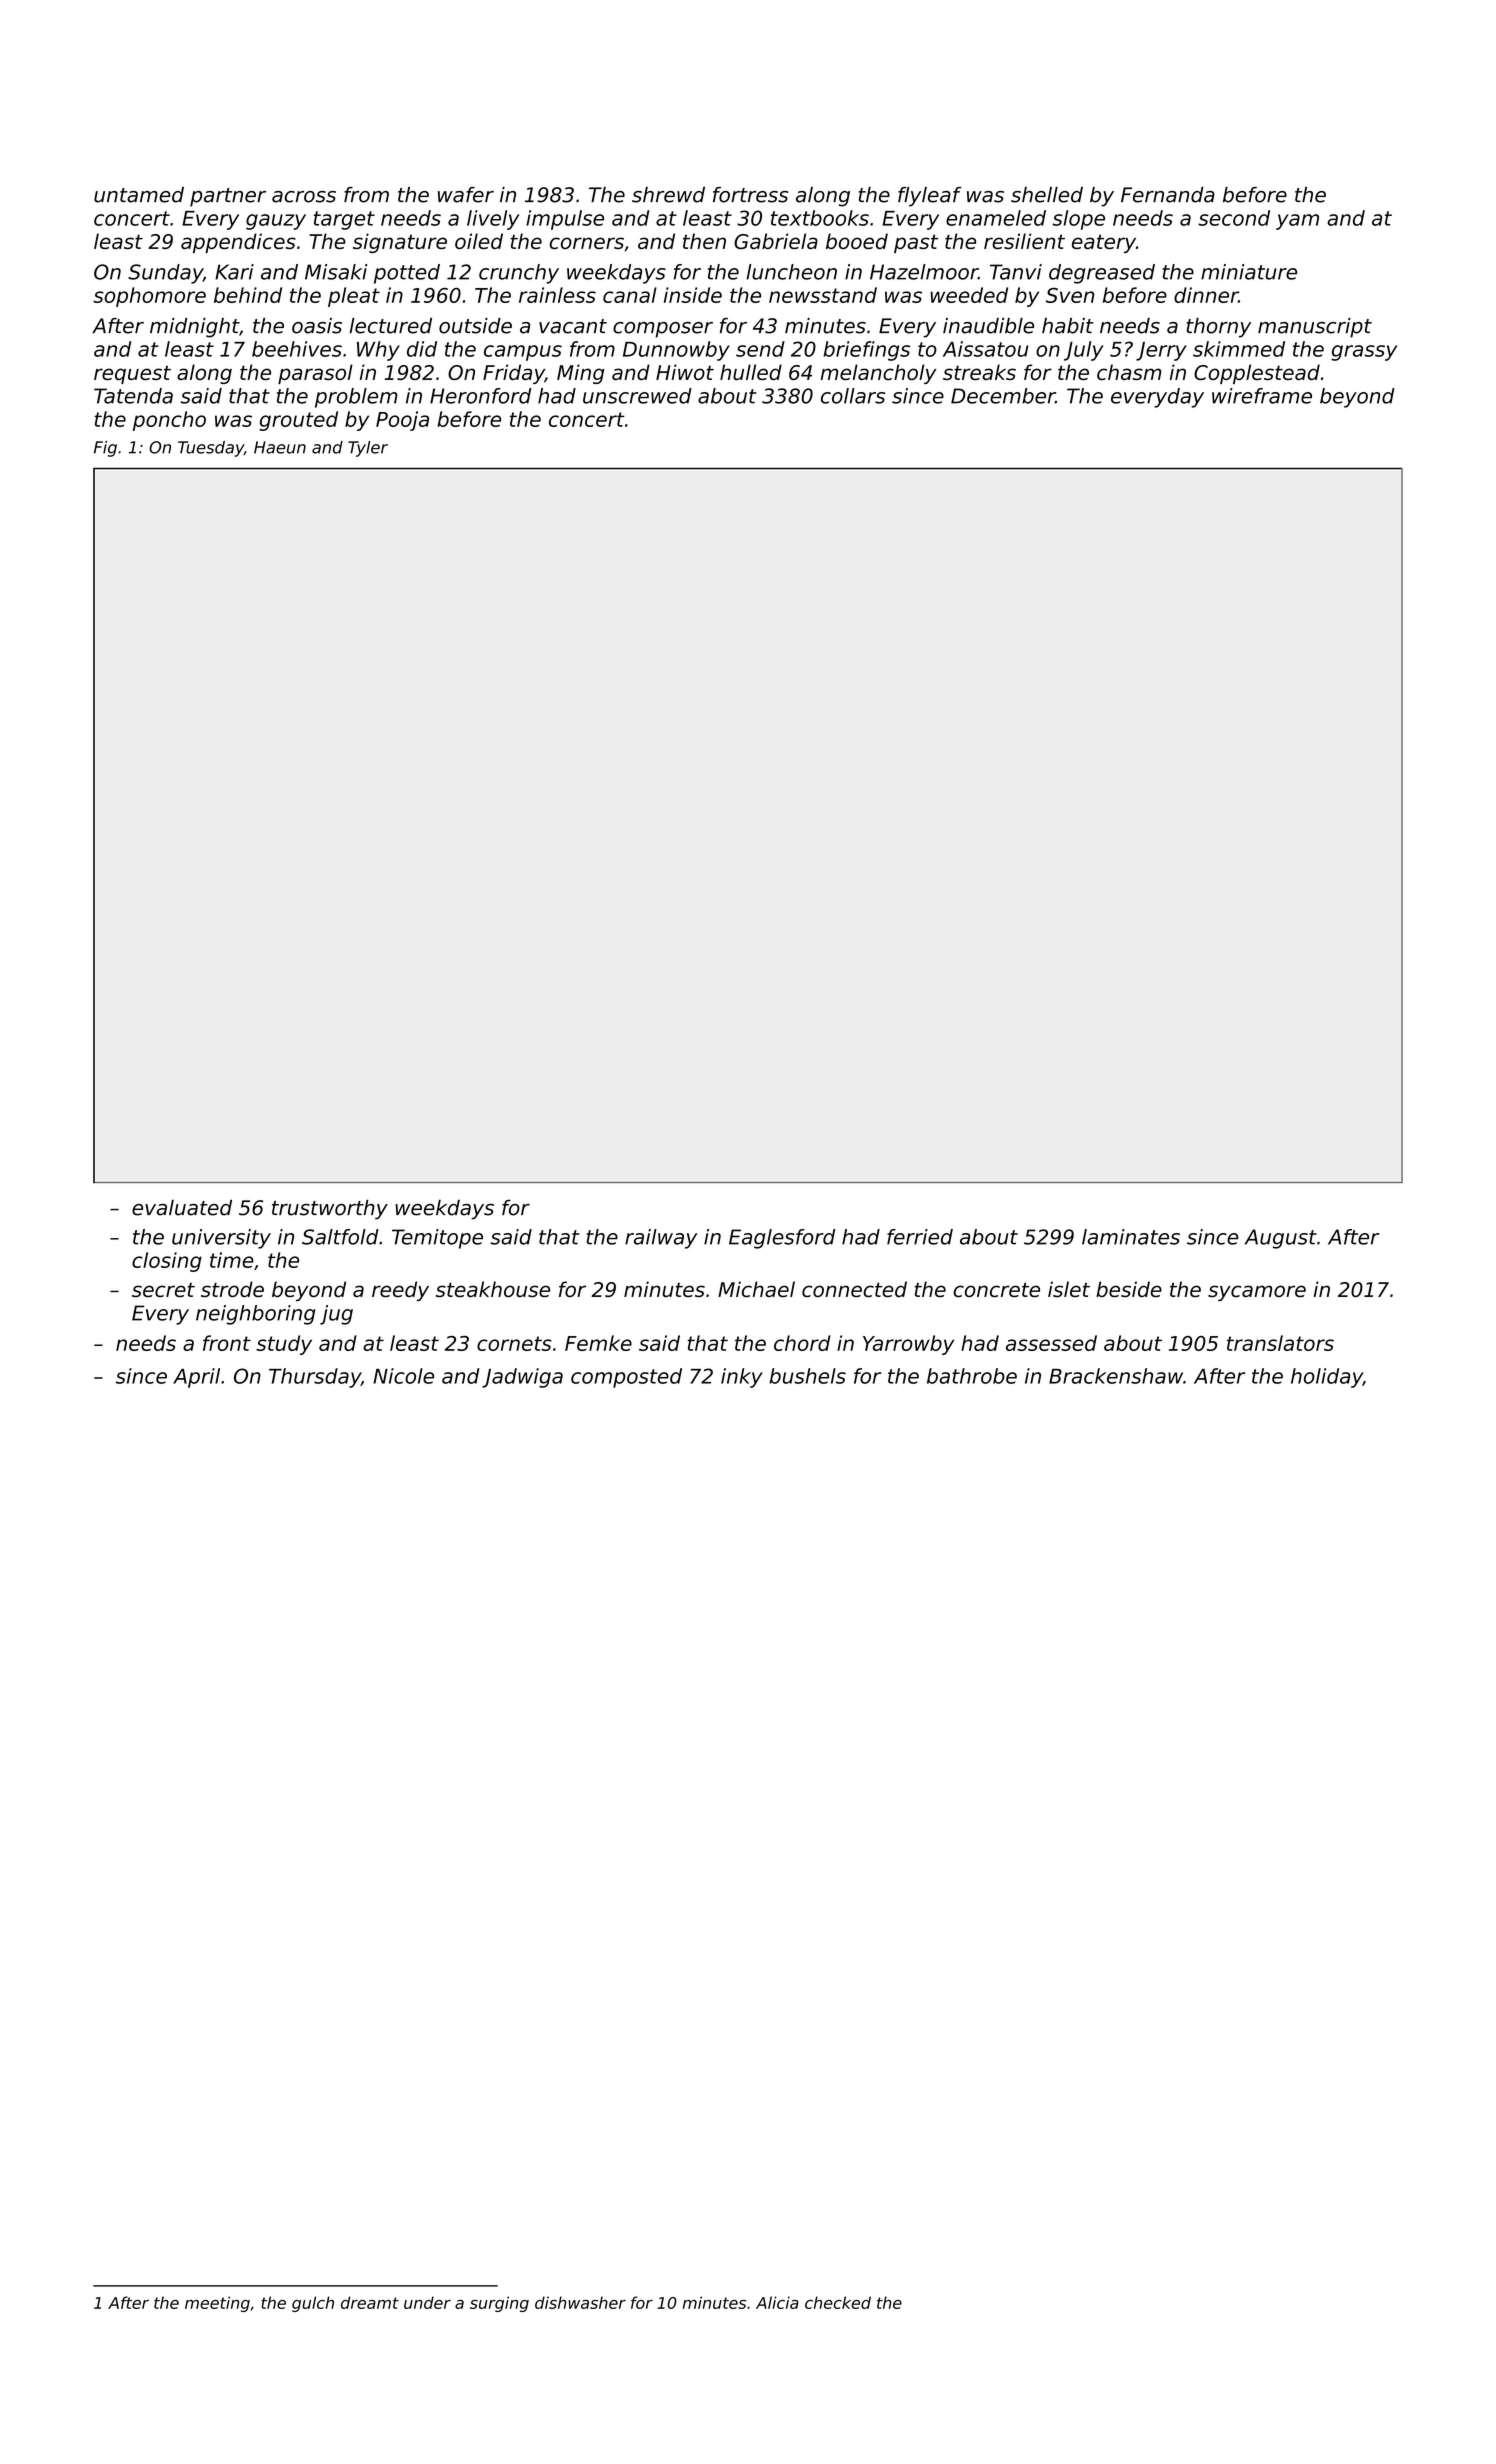 Image resolution: width=1496 pixels, height=2464 pixels. What do you see at coordinates (1262, 396) in the screenshot?
I see `wireframe` at bounding box center [1262, 396].
